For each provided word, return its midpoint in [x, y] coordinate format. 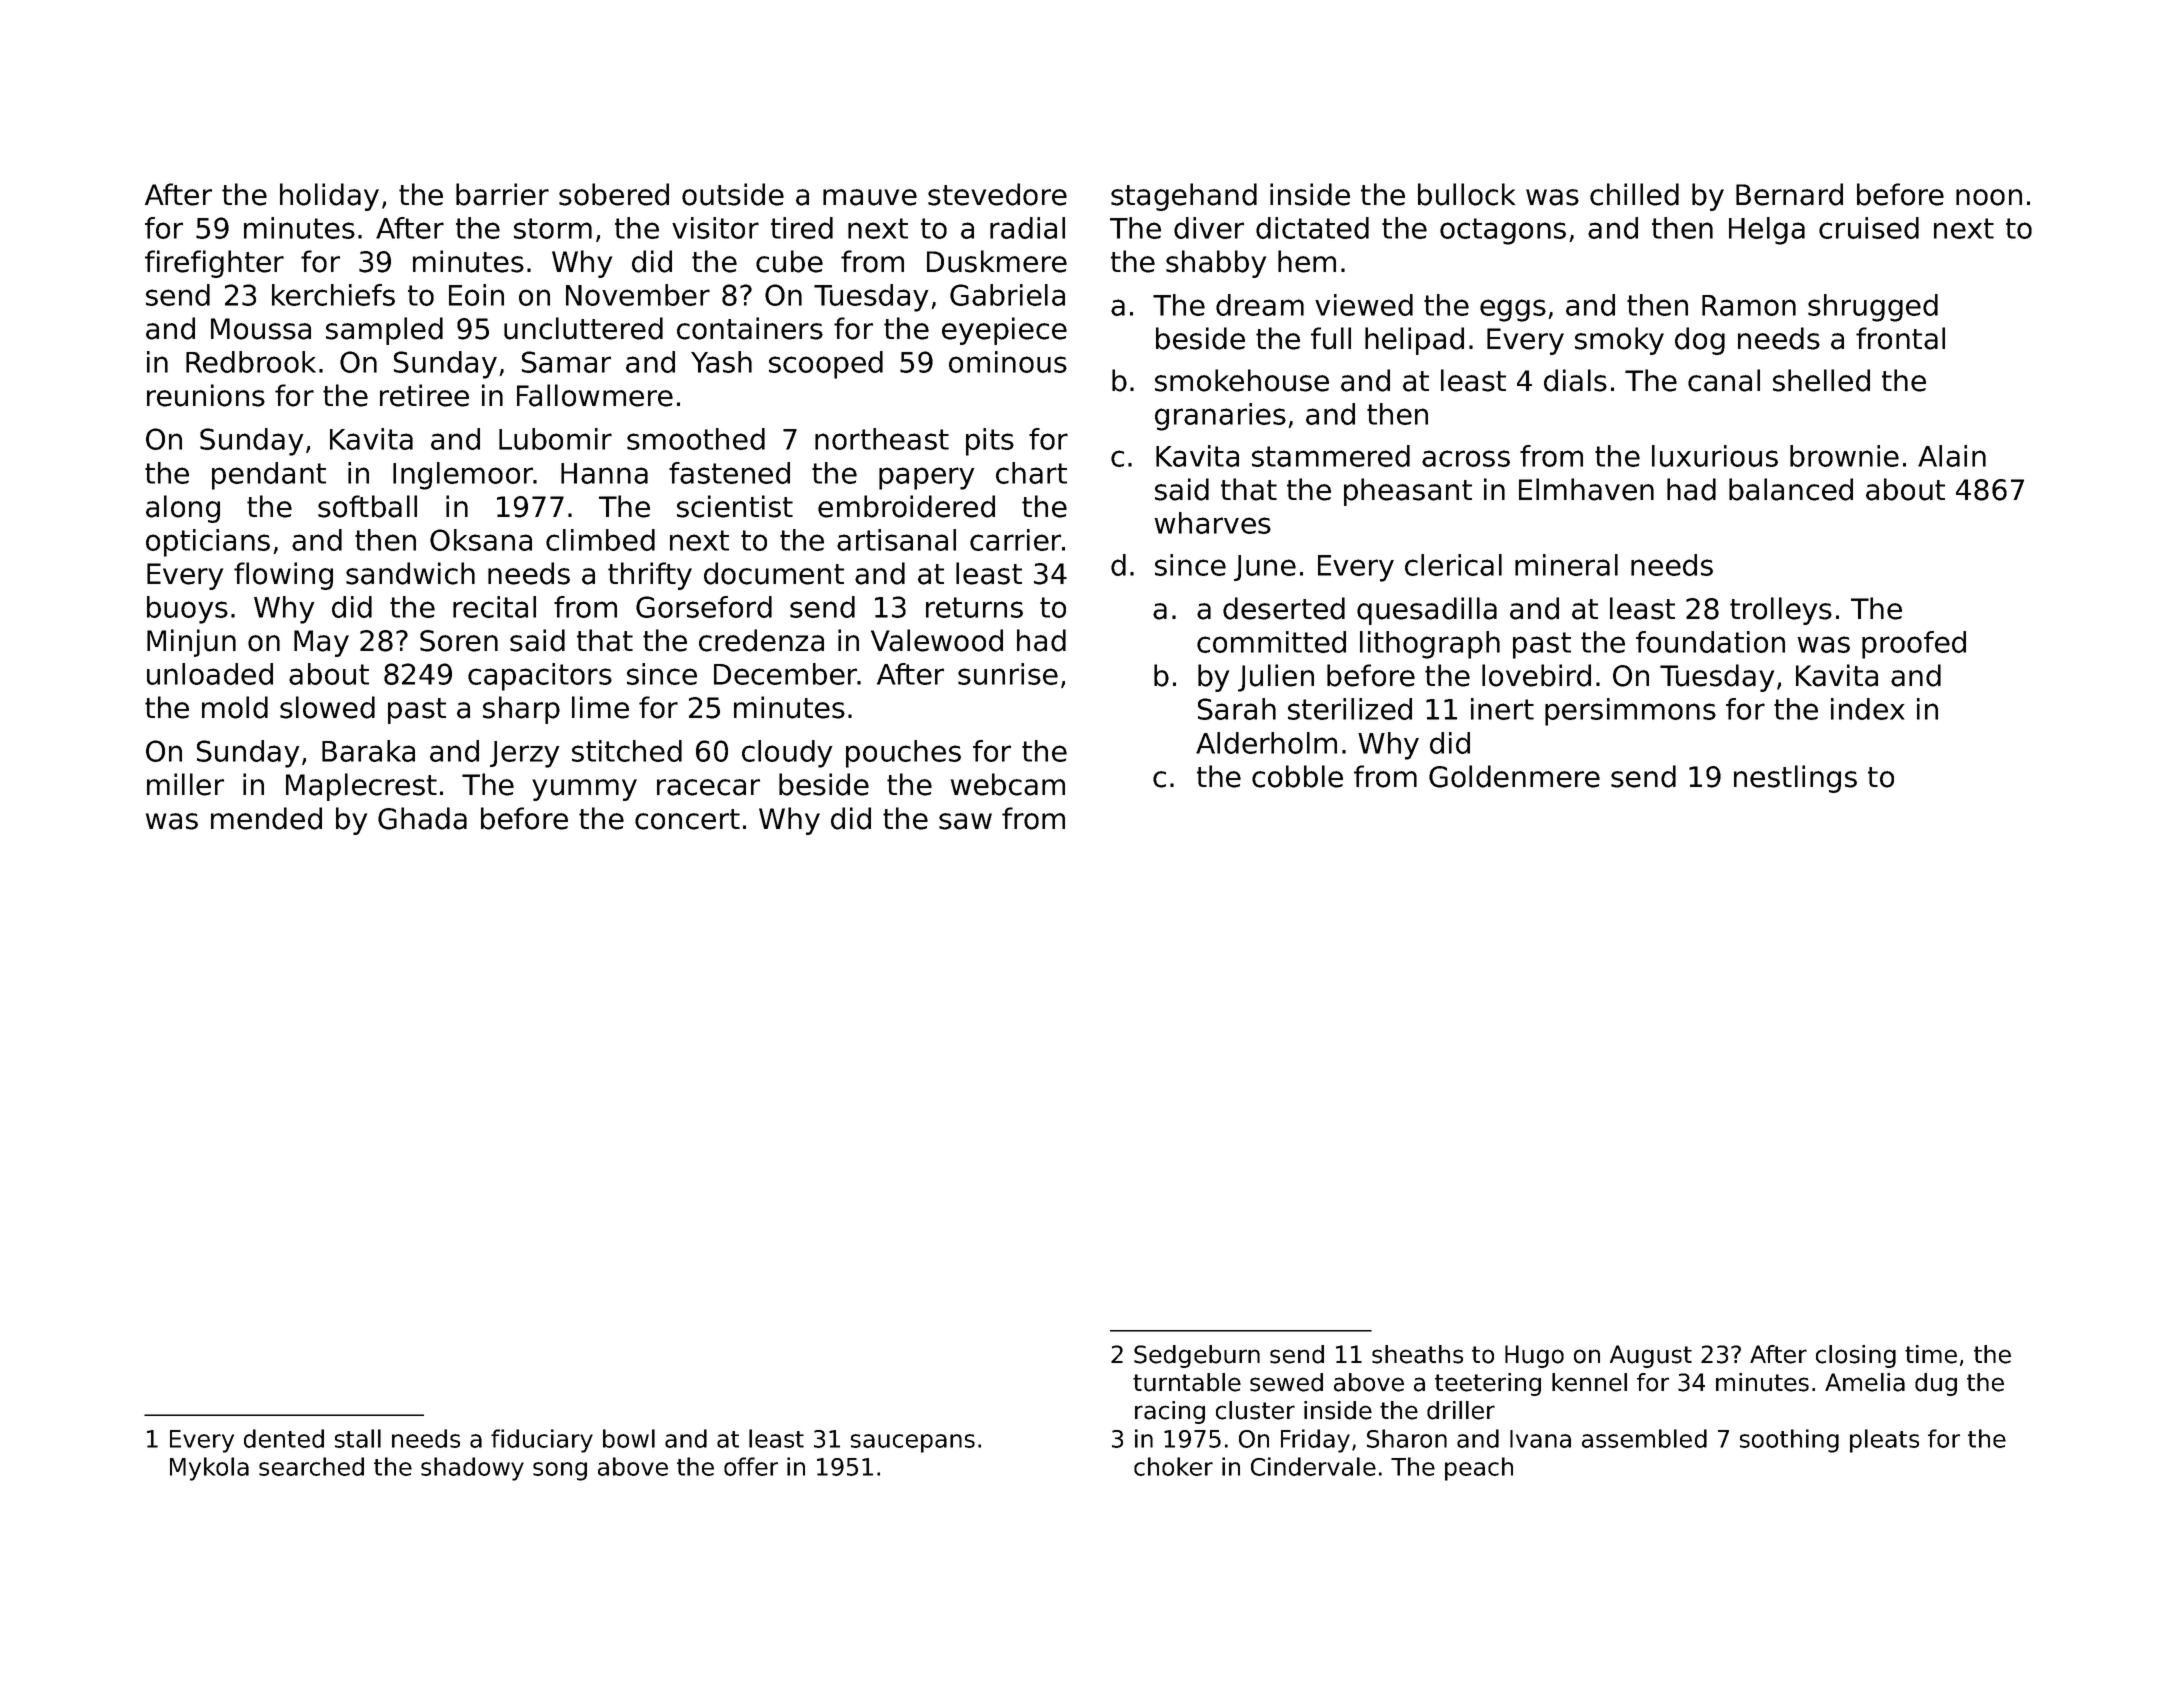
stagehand [1184, 197]
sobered [614, 194]
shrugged [1873, 308]
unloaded [210, 674]
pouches [903, 754]
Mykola [209, 1469]
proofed [1914, 645]
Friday [1315, 1441]
